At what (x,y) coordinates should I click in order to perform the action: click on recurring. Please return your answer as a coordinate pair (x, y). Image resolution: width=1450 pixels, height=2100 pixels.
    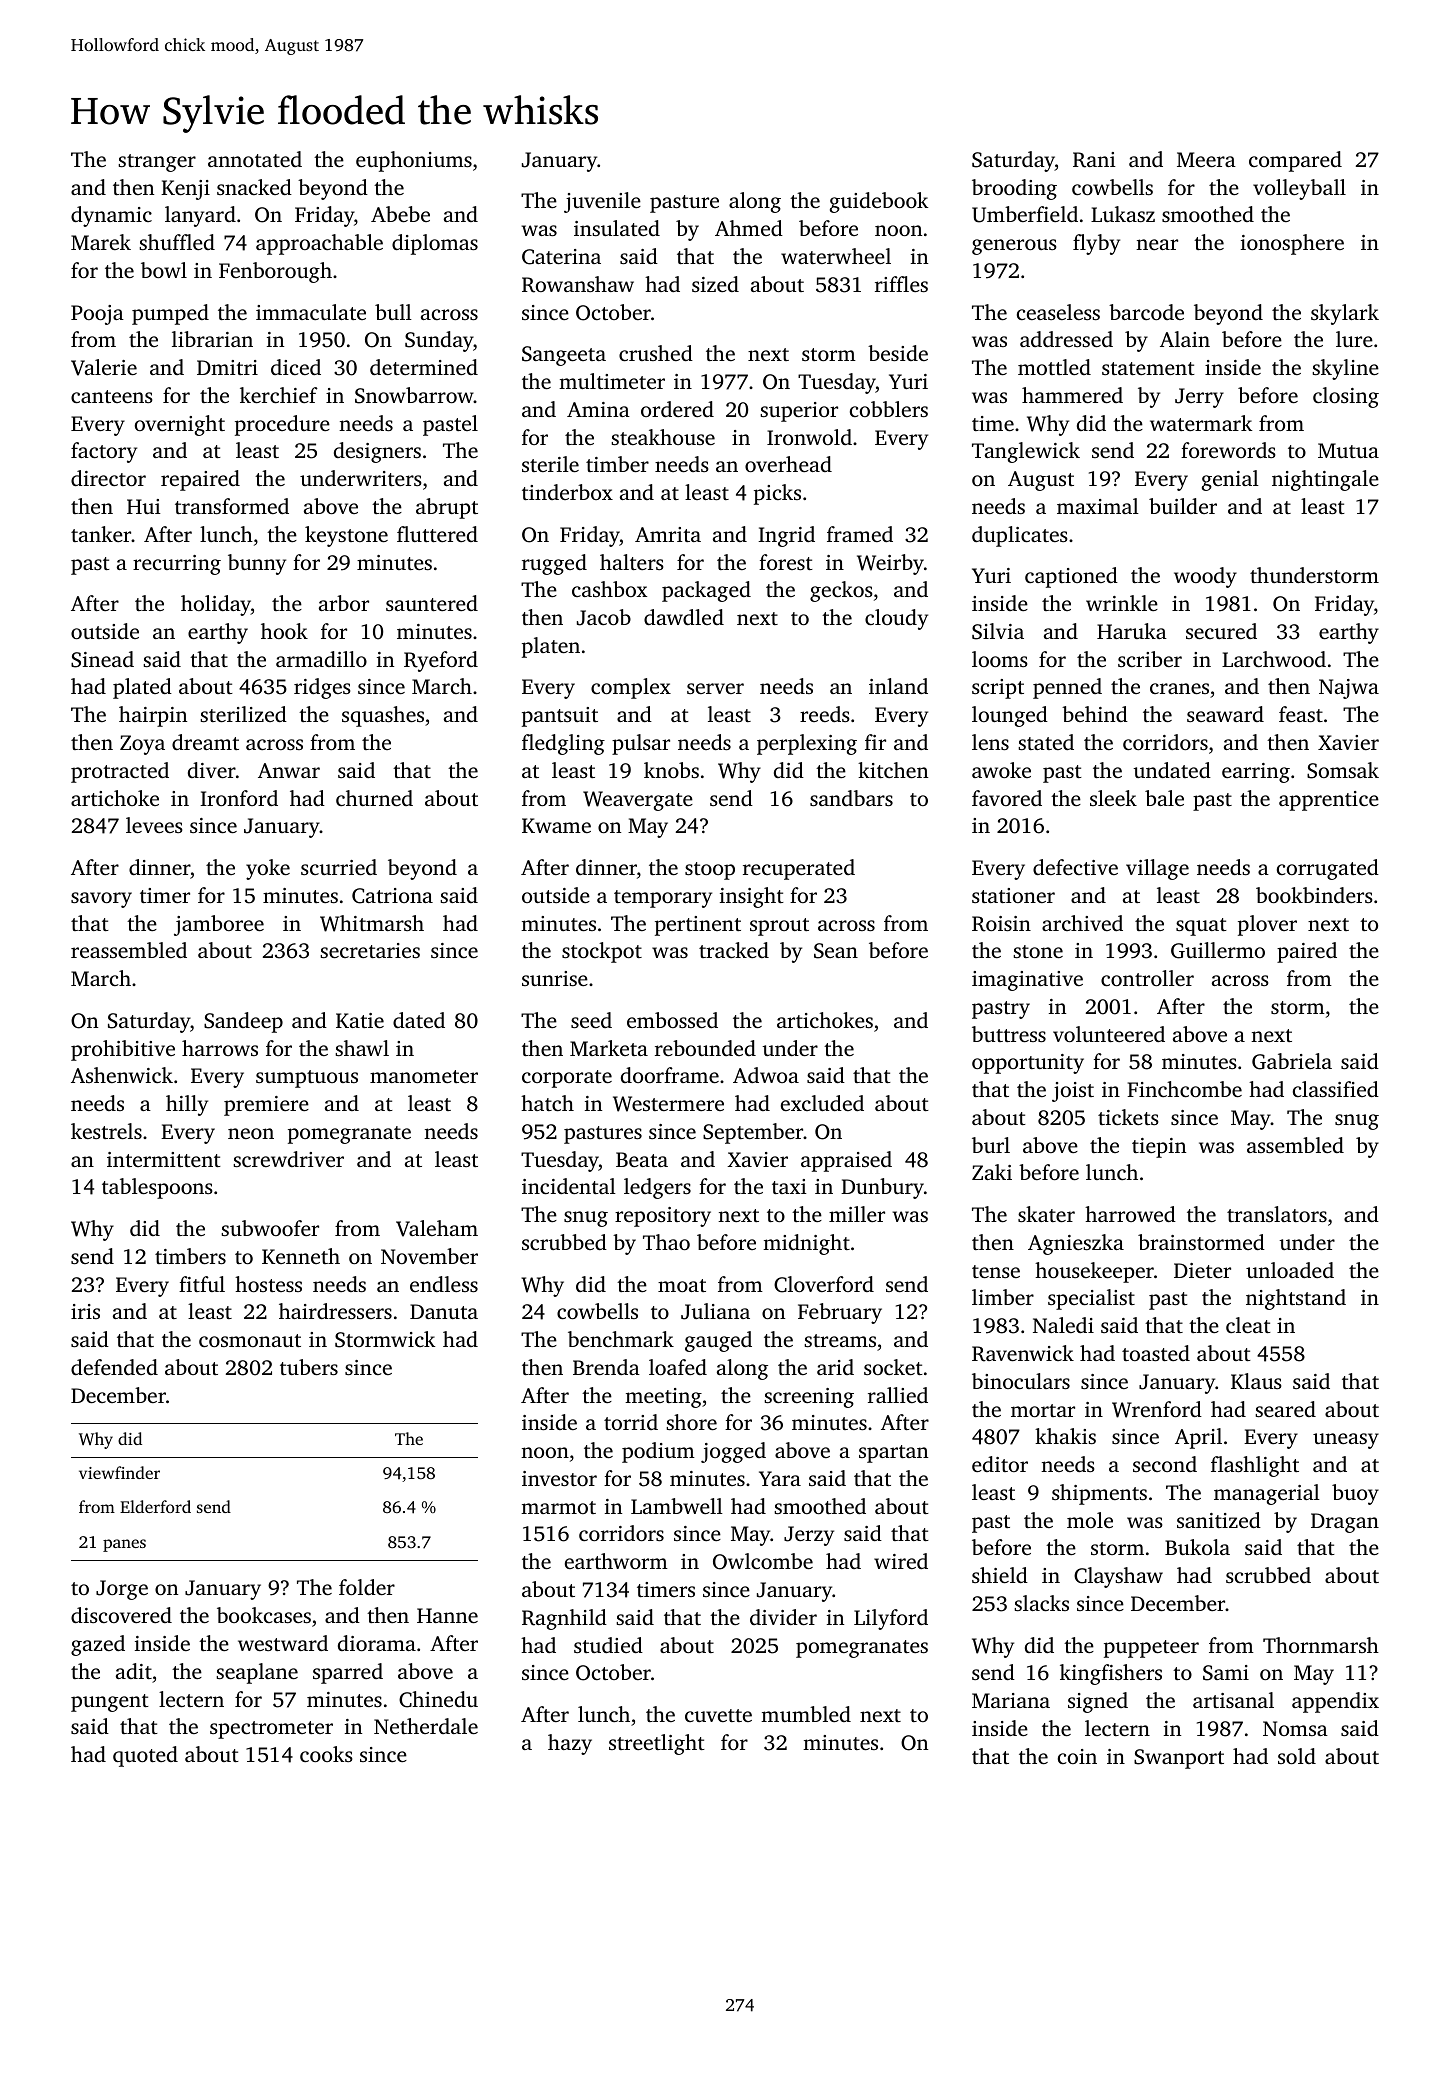
    Looking at the image, I should click on (177, 565).
